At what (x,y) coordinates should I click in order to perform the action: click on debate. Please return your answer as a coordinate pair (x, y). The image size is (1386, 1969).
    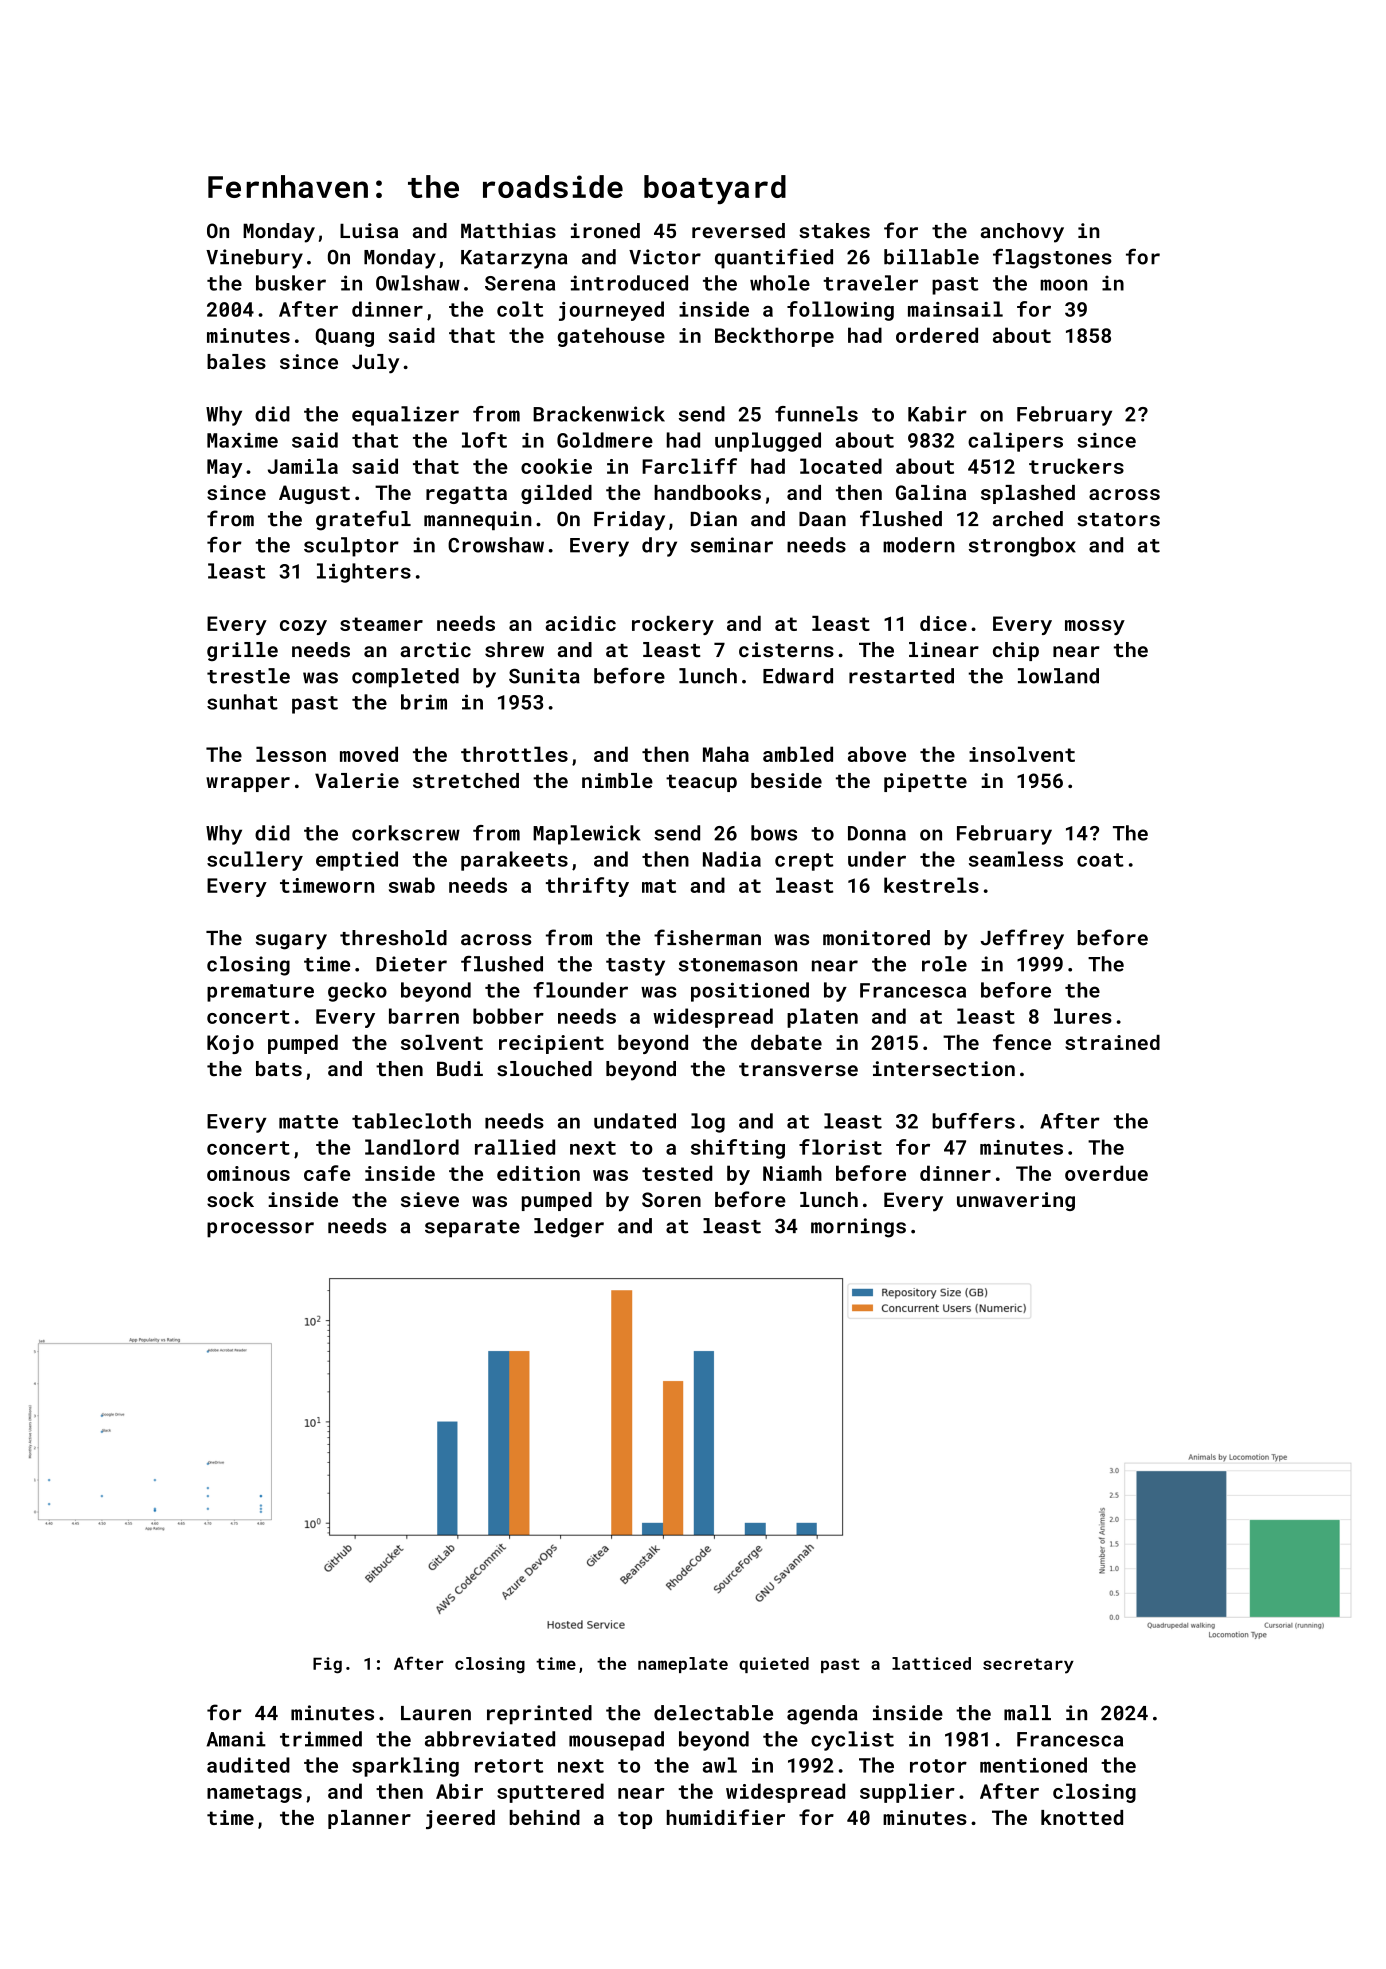
    Looking at the image, I should click on (786, 1042).
